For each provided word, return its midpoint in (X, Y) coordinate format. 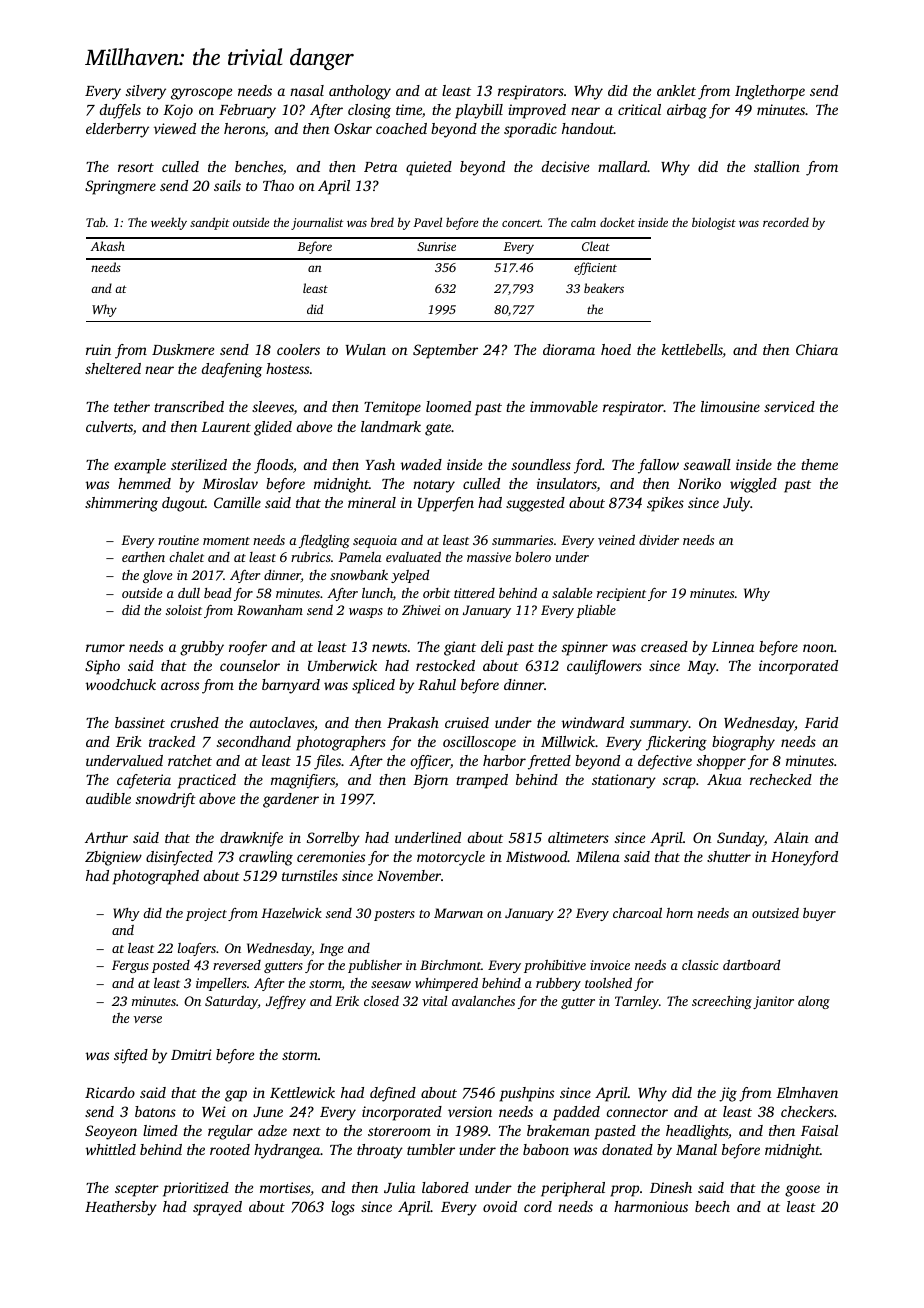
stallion (777, 166)
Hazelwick (291, 913)
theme (819, 464)
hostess (287, 368)
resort (136, 167)
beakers (604, 288)
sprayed (217, 1208)
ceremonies (331, 856)
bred (382, 222)
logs (343, 1208)
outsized (775, 913)
